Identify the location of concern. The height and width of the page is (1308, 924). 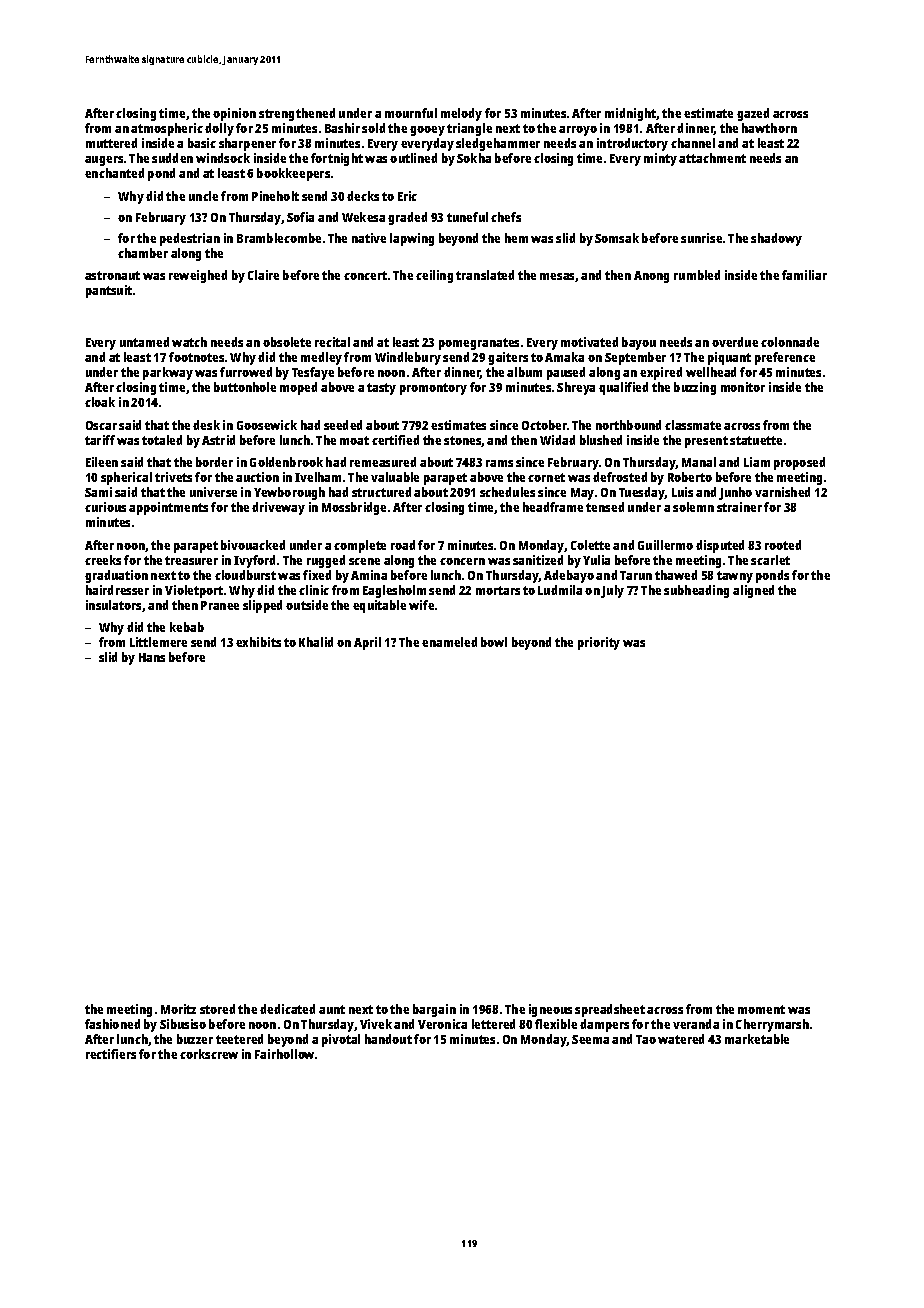
(462, 561).
